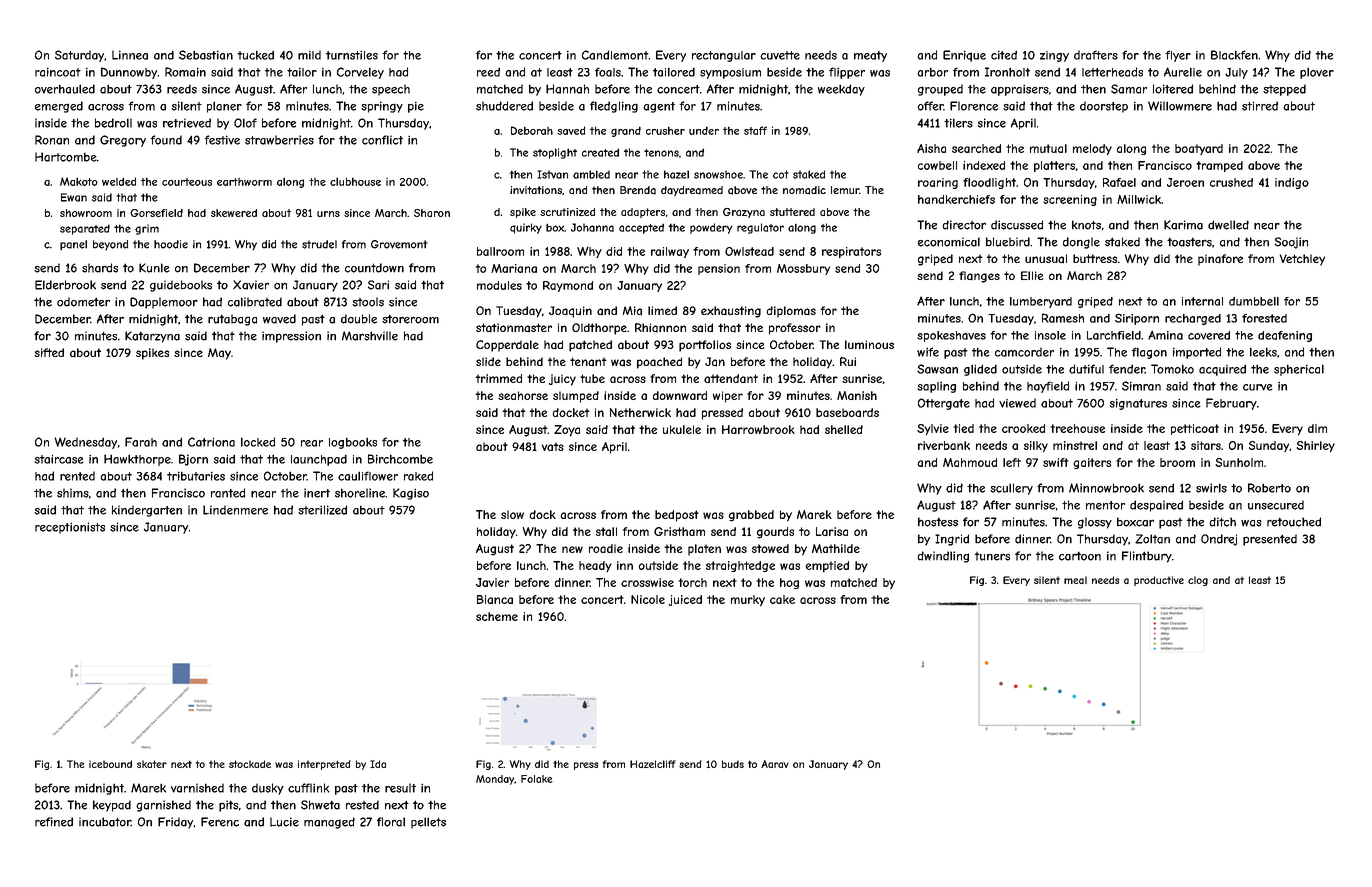  Describe the element at coordinates (428, 823) in the page. I see `pellets` at that location.
